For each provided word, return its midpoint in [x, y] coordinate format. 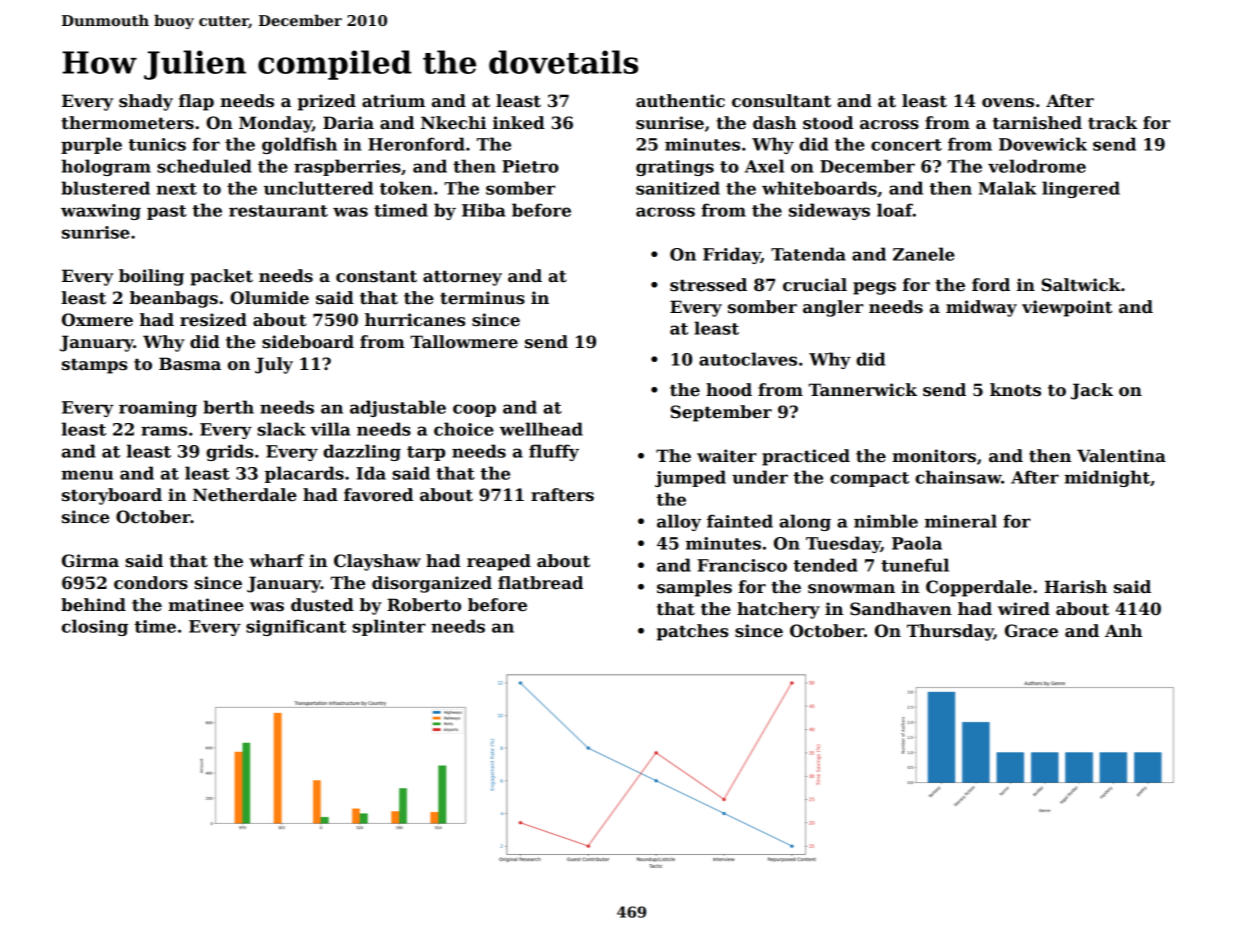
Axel [764, 166]
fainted [740, 521]
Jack [1092, 391]
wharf [276, 560]
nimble [886, 521]
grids [229, 452]
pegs [874, 288]
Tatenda [808, 254]
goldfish [299, 145]
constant [376, 276]
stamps [94, 366]
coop [474, 410]
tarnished [1037, 123]
